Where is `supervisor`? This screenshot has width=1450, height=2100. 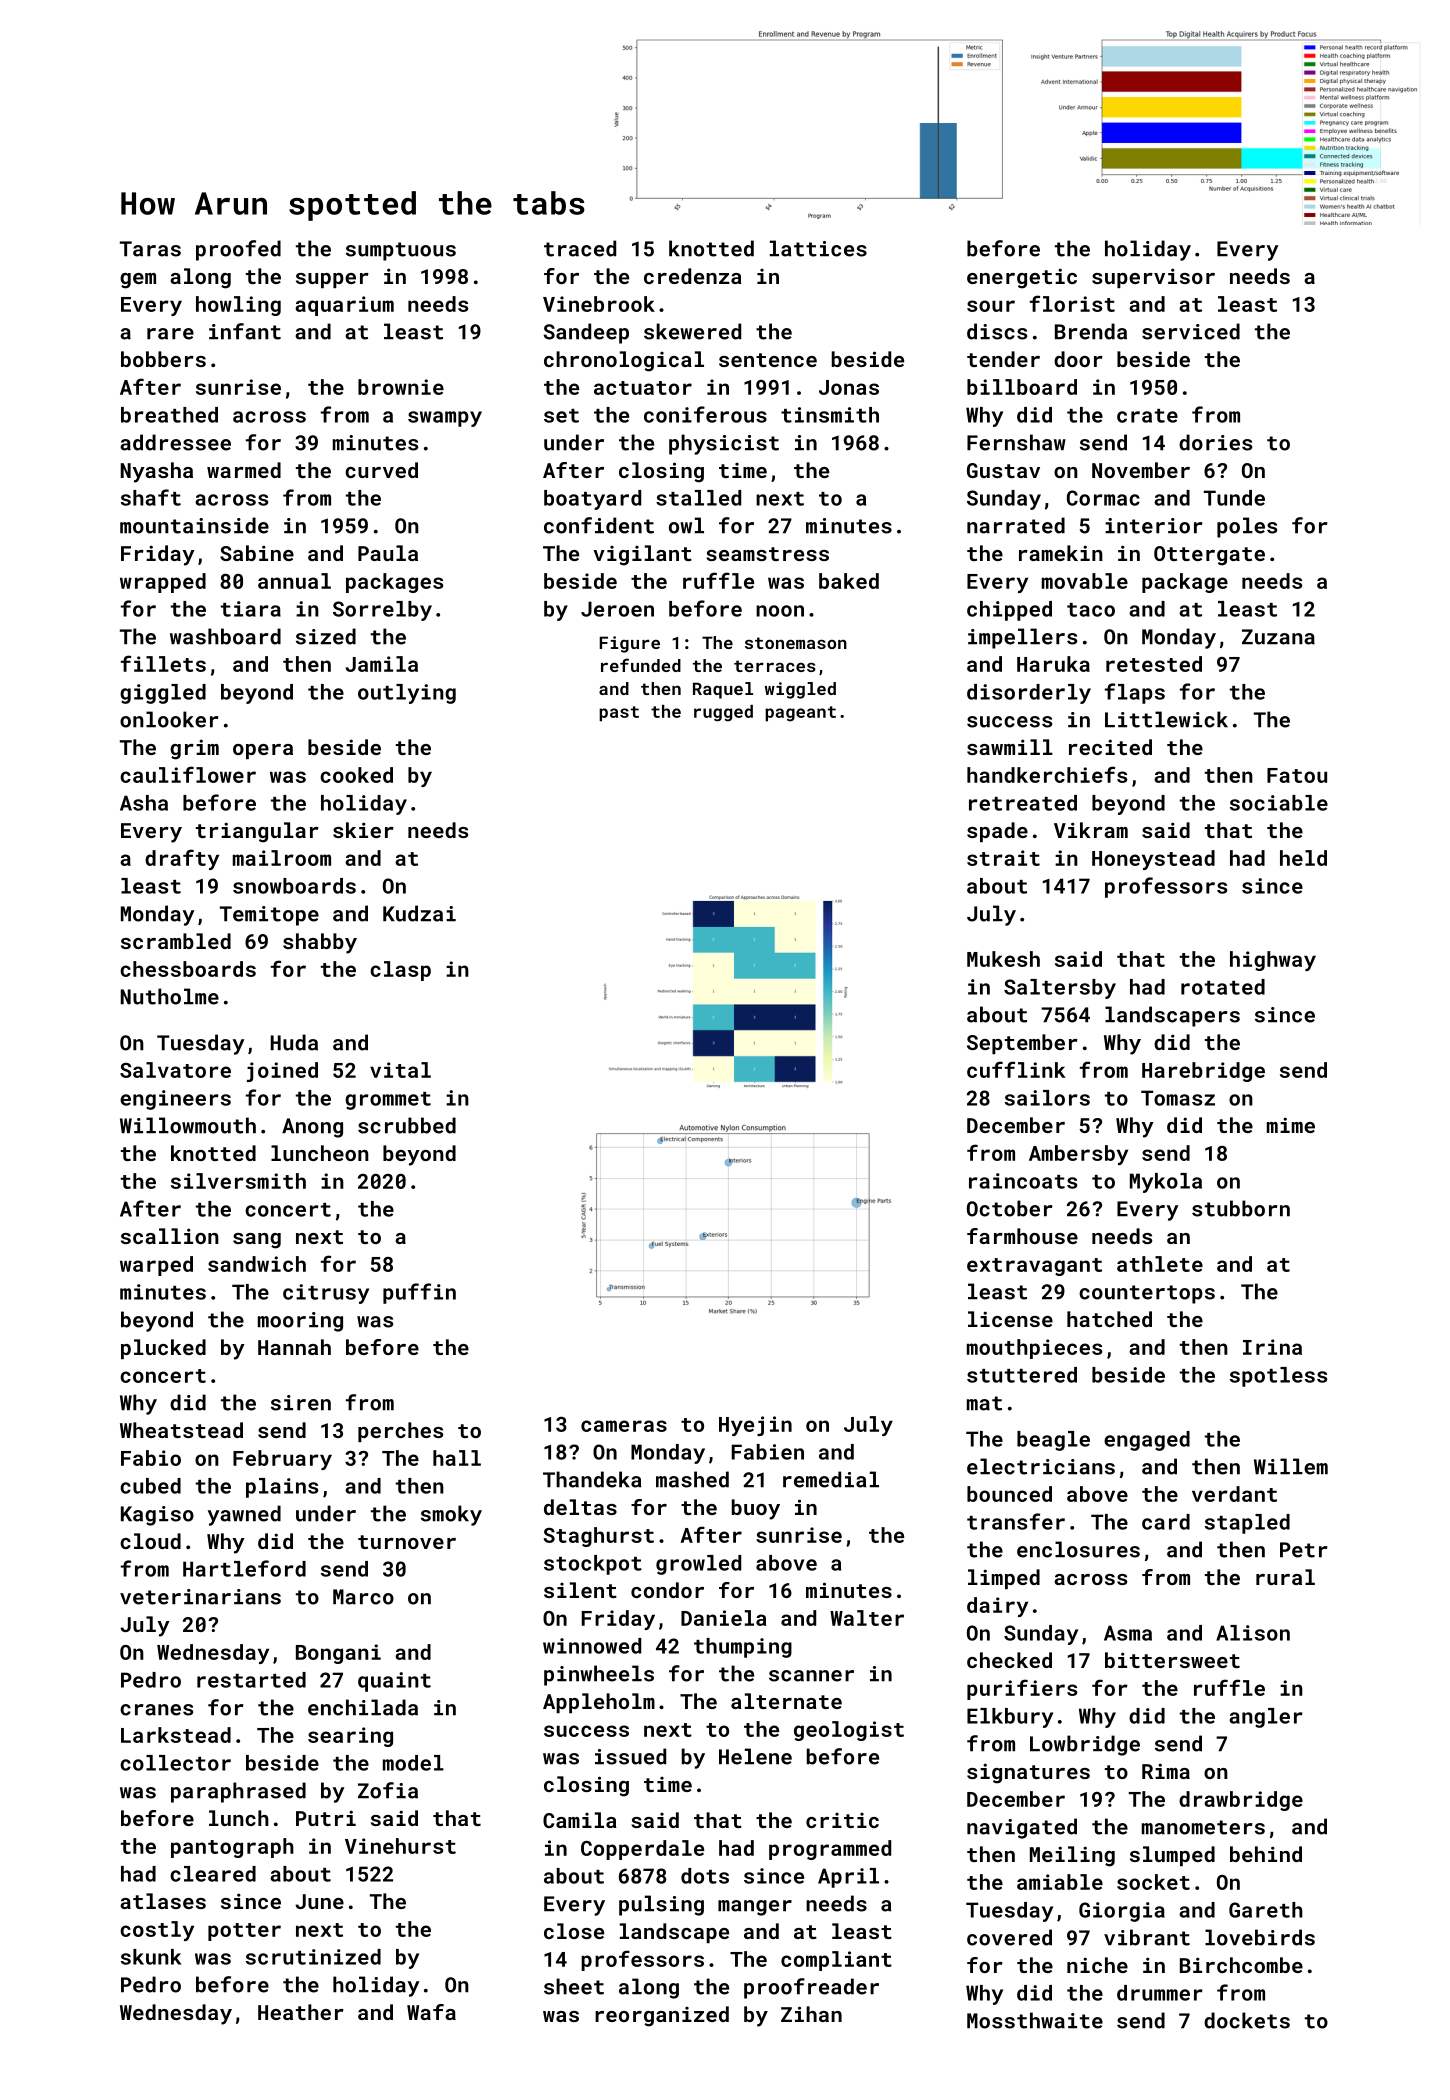
supervisor is located at coordinates (1153, 278).
